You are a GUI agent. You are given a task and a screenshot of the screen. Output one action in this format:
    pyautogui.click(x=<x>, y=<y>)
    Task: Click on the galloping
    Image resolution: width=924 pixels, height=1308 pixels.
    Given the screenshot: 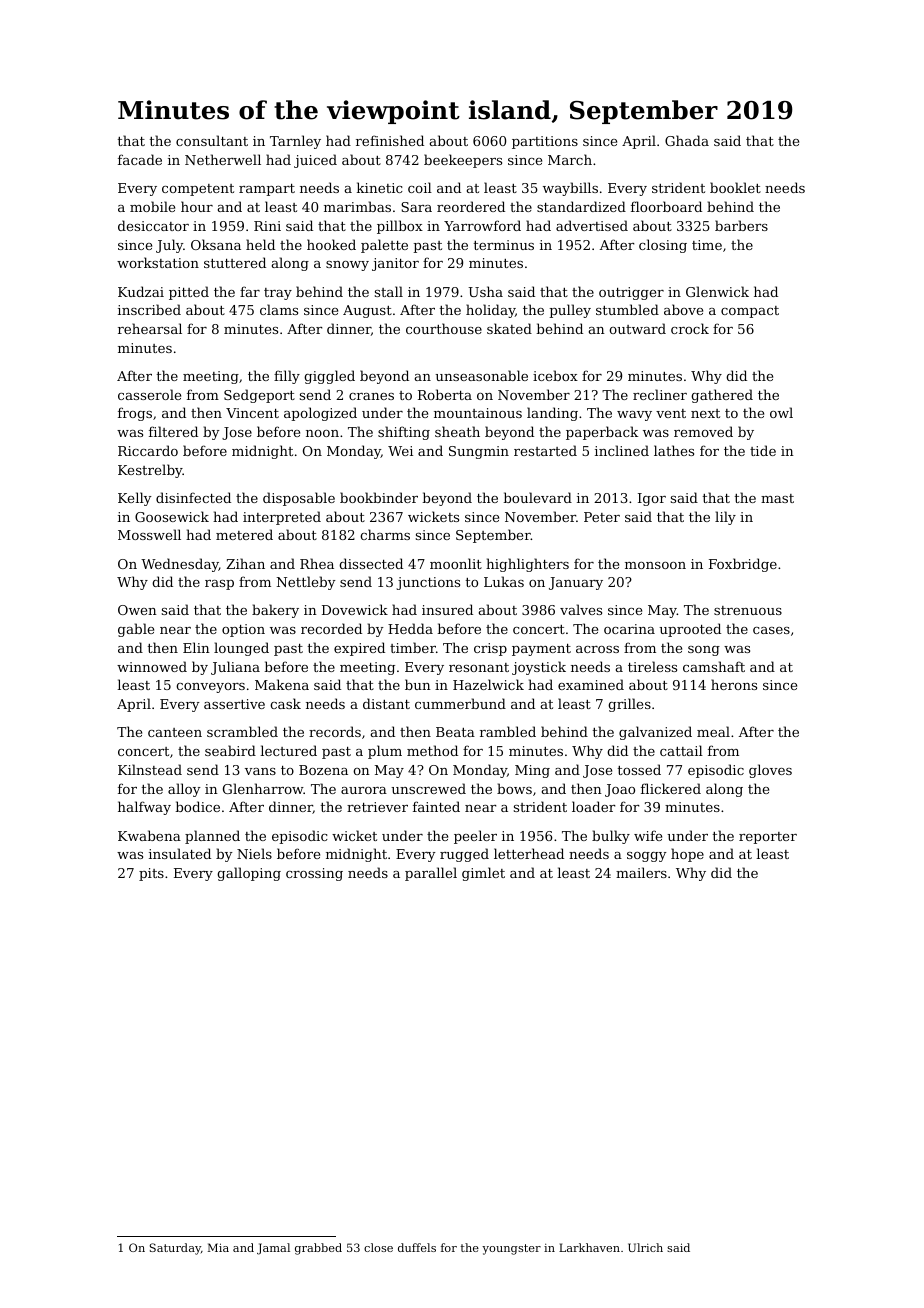 What is the action you would take?
    pyautogui.click(x=249, y=874)
